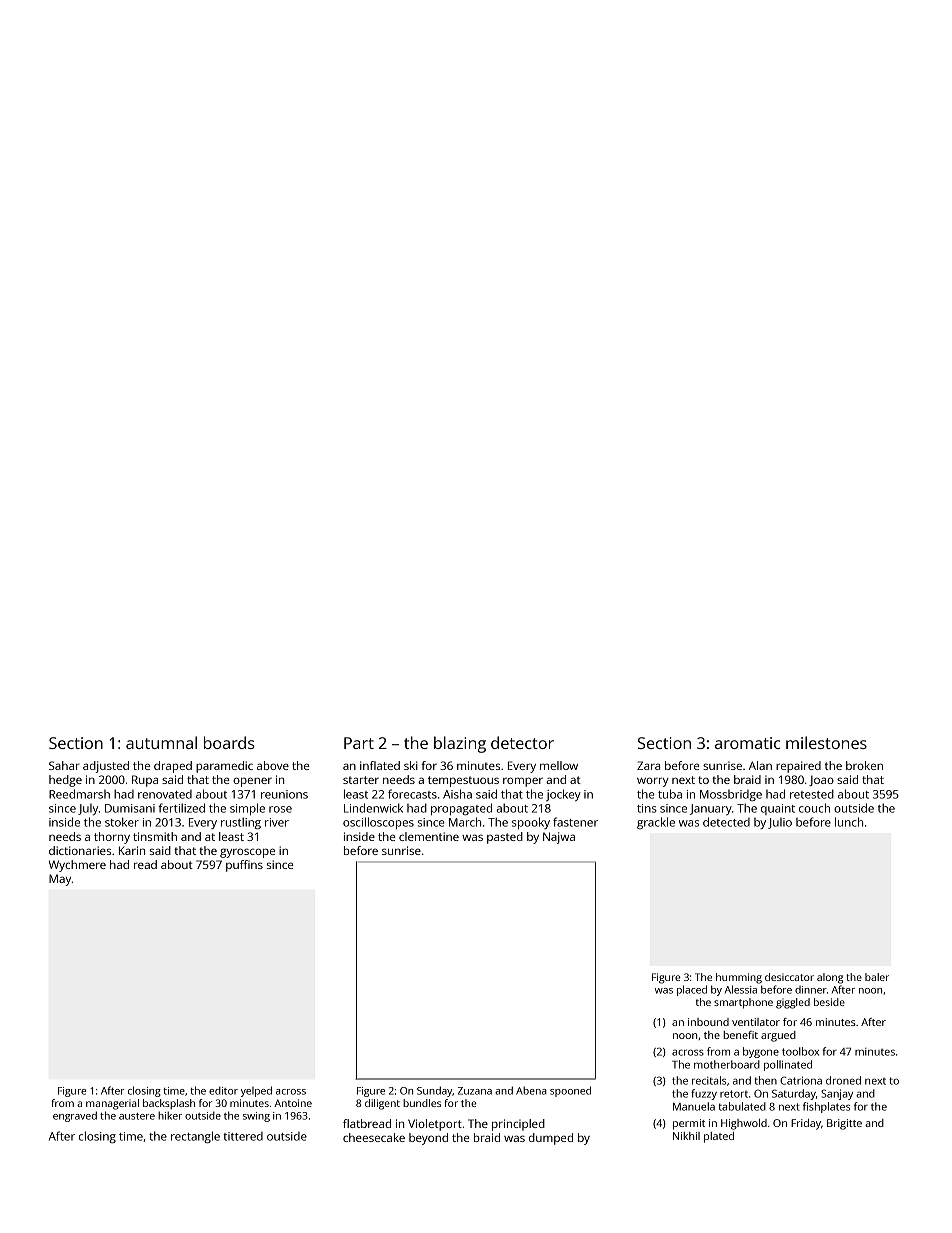 The height and width of the screenshot is (1233, 952). I want to click on beyond, so click(428, 1139).
